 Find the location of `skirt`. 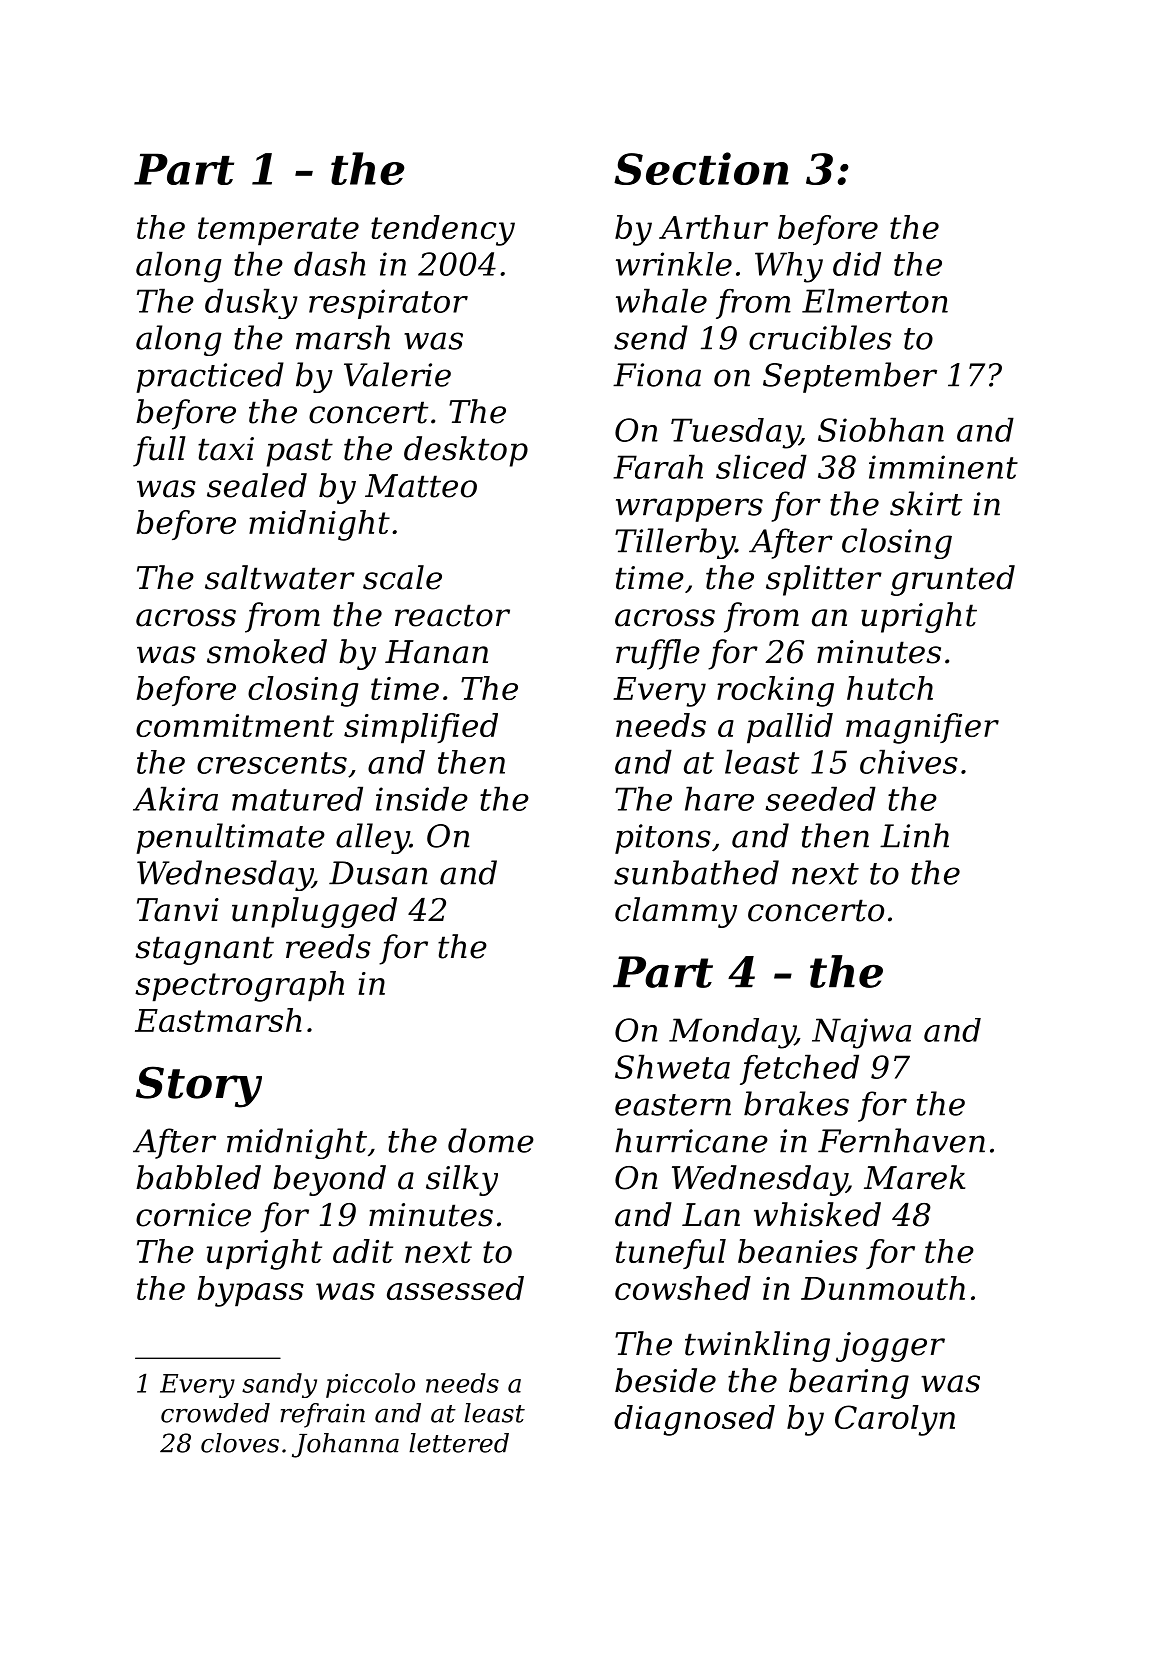

skirt is located at coordinates (926, 503).
